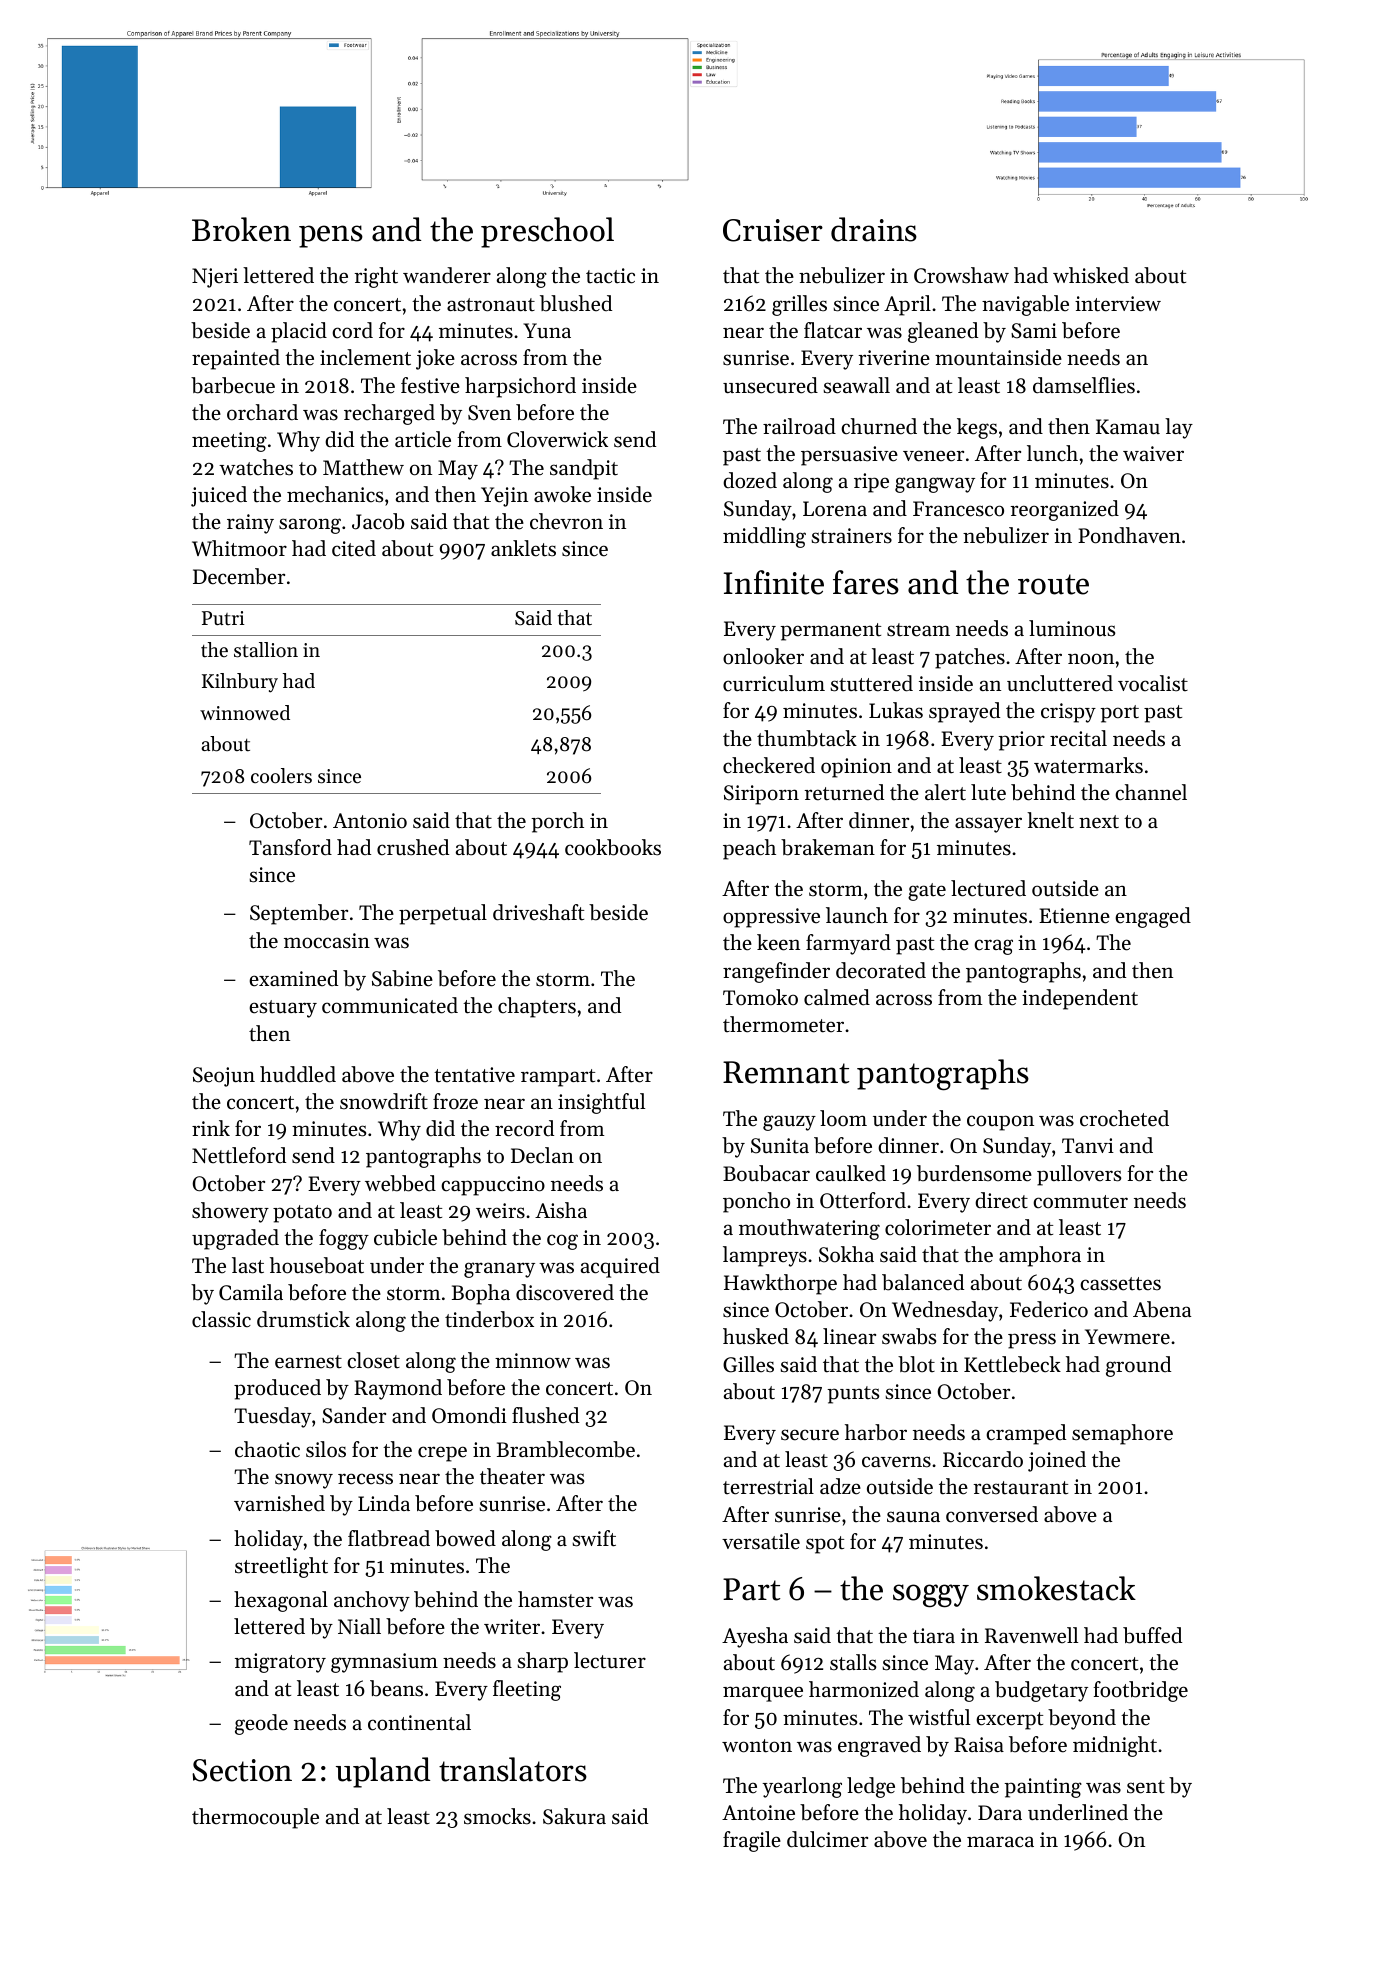  Describe the element at coordinates (1001, 1200) in the screenshot. I see `direct` at that location.
